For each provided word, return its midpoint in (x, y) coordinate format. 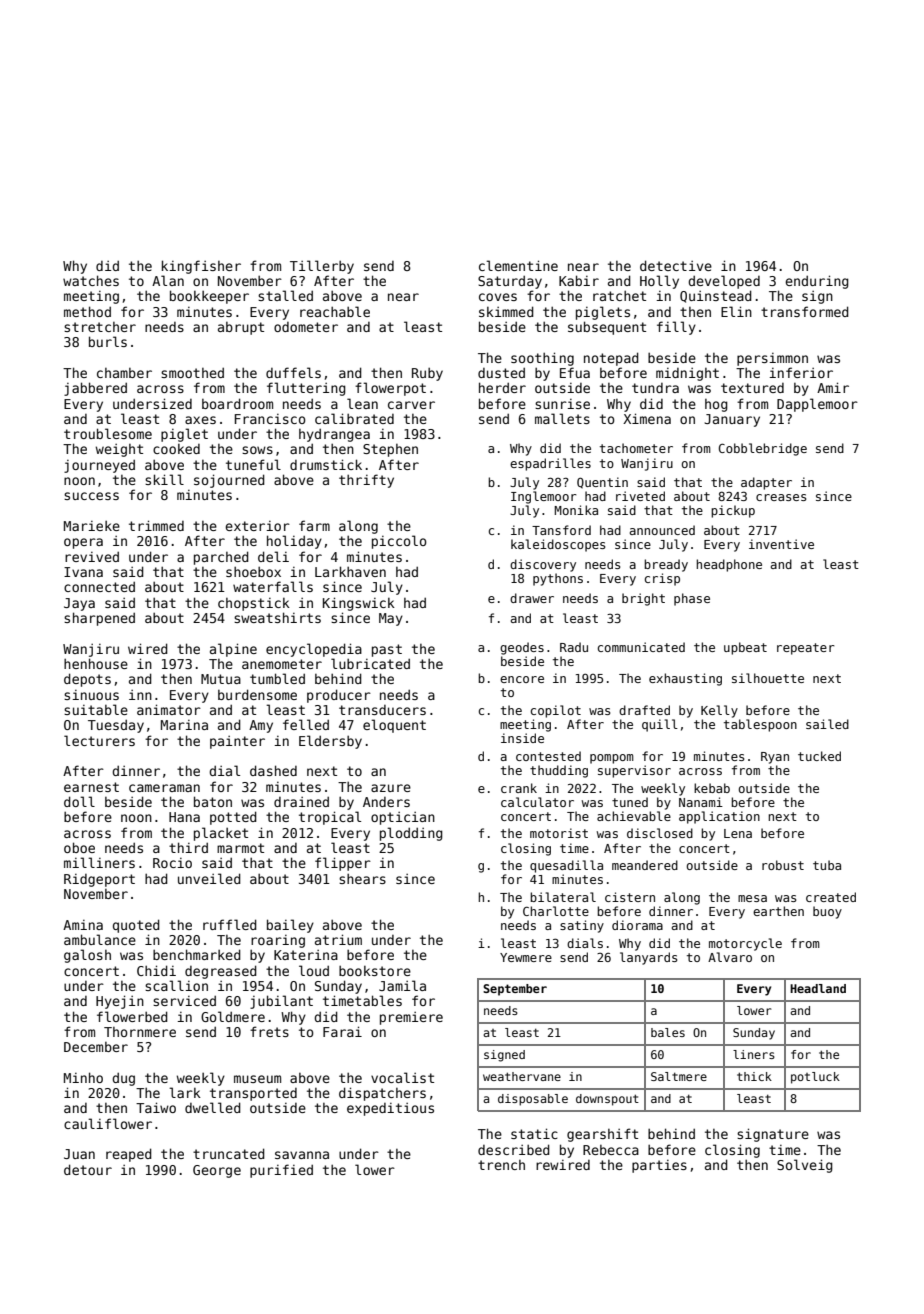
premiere (411, 1018)
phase (692, 599)
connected (99, 586)
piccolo (399, 542)
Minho (83, 1077)
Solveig (805, 1166)
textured (752, 388)
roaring (278, 941)
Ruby (427, 374)
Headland (818, 988)
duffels (293, 372)
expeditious (390, 1109)
